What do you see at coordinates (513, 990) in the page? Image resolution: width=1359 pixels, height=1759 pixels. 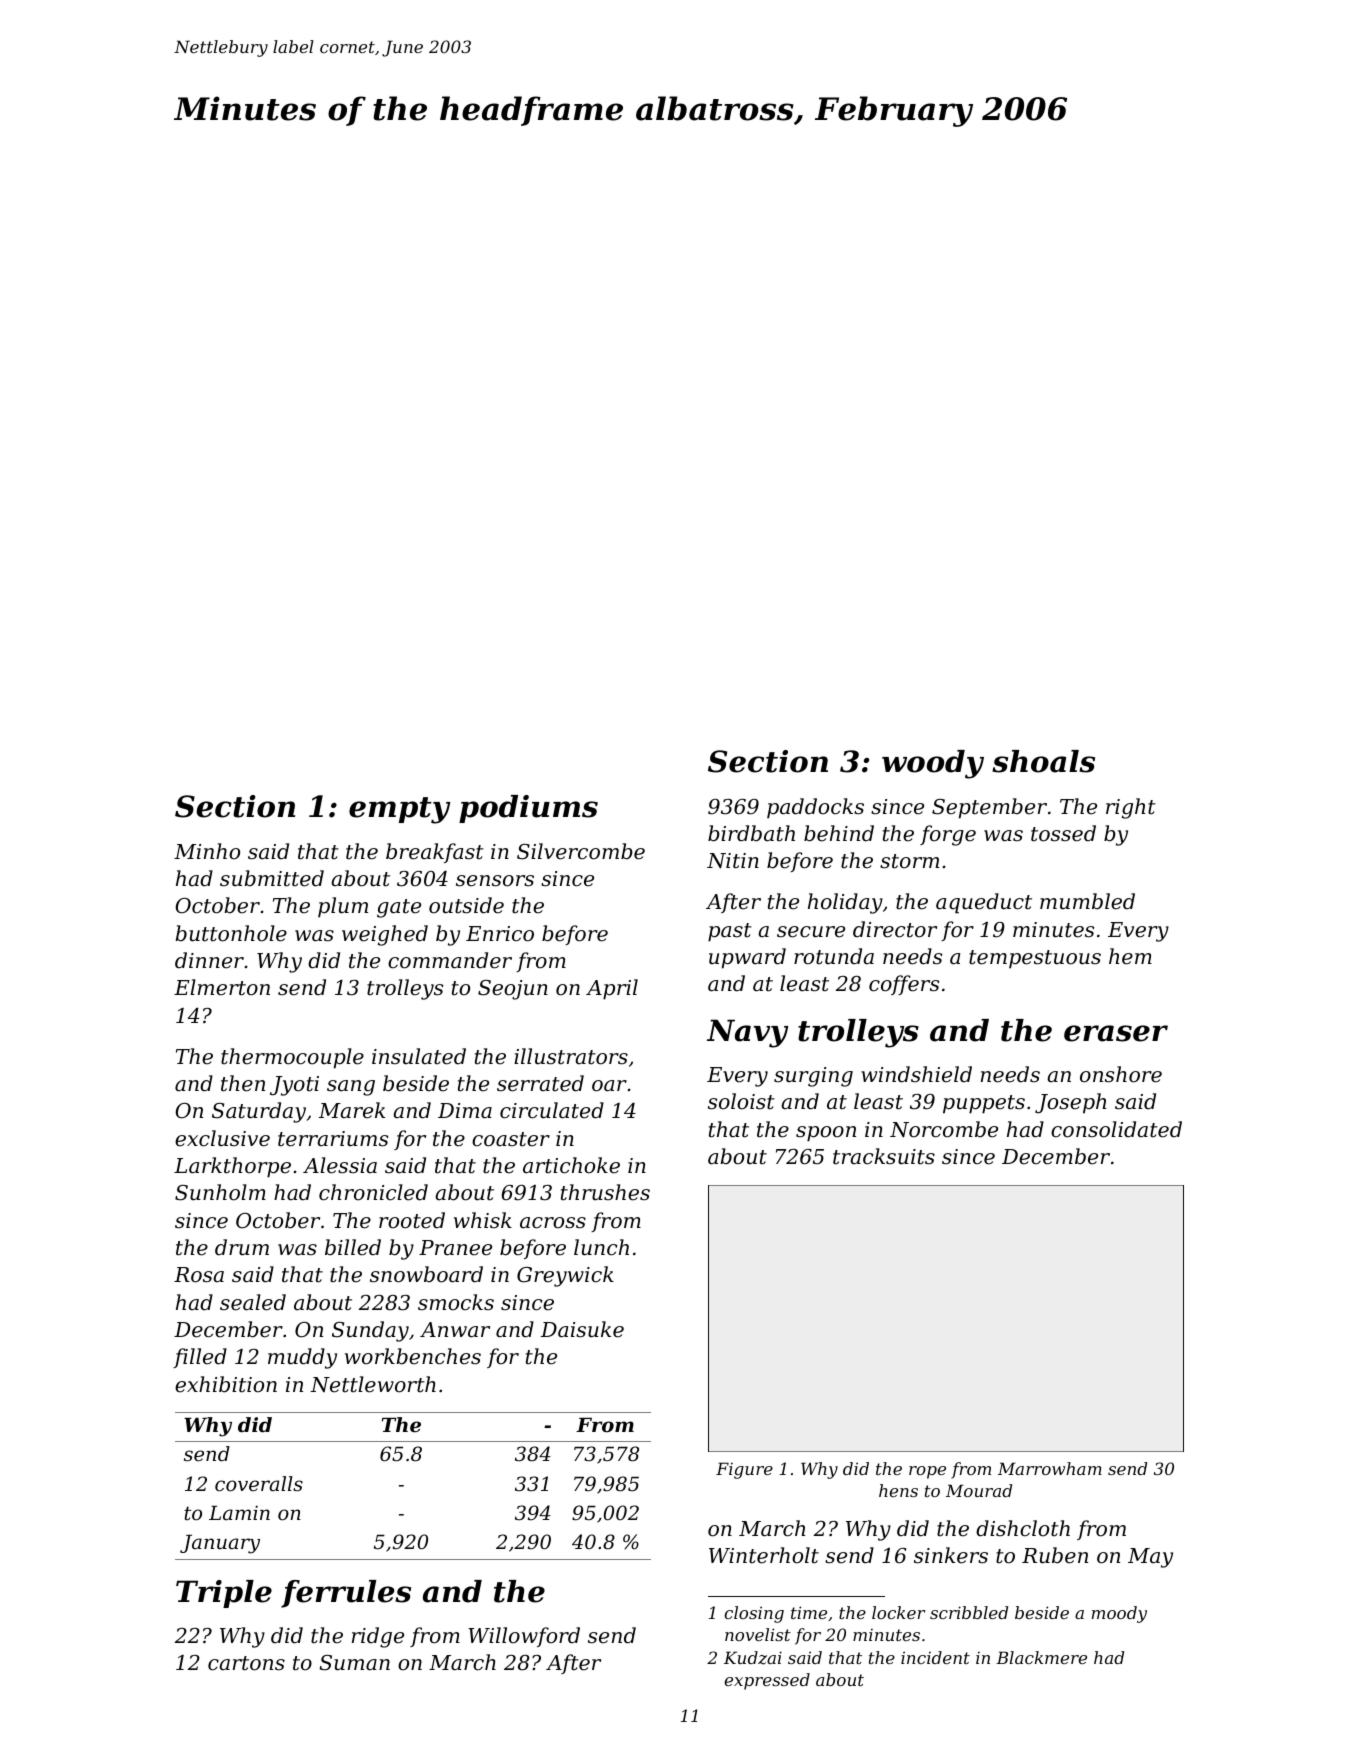 I see `Seojun` at bounding box center [513, 990].
